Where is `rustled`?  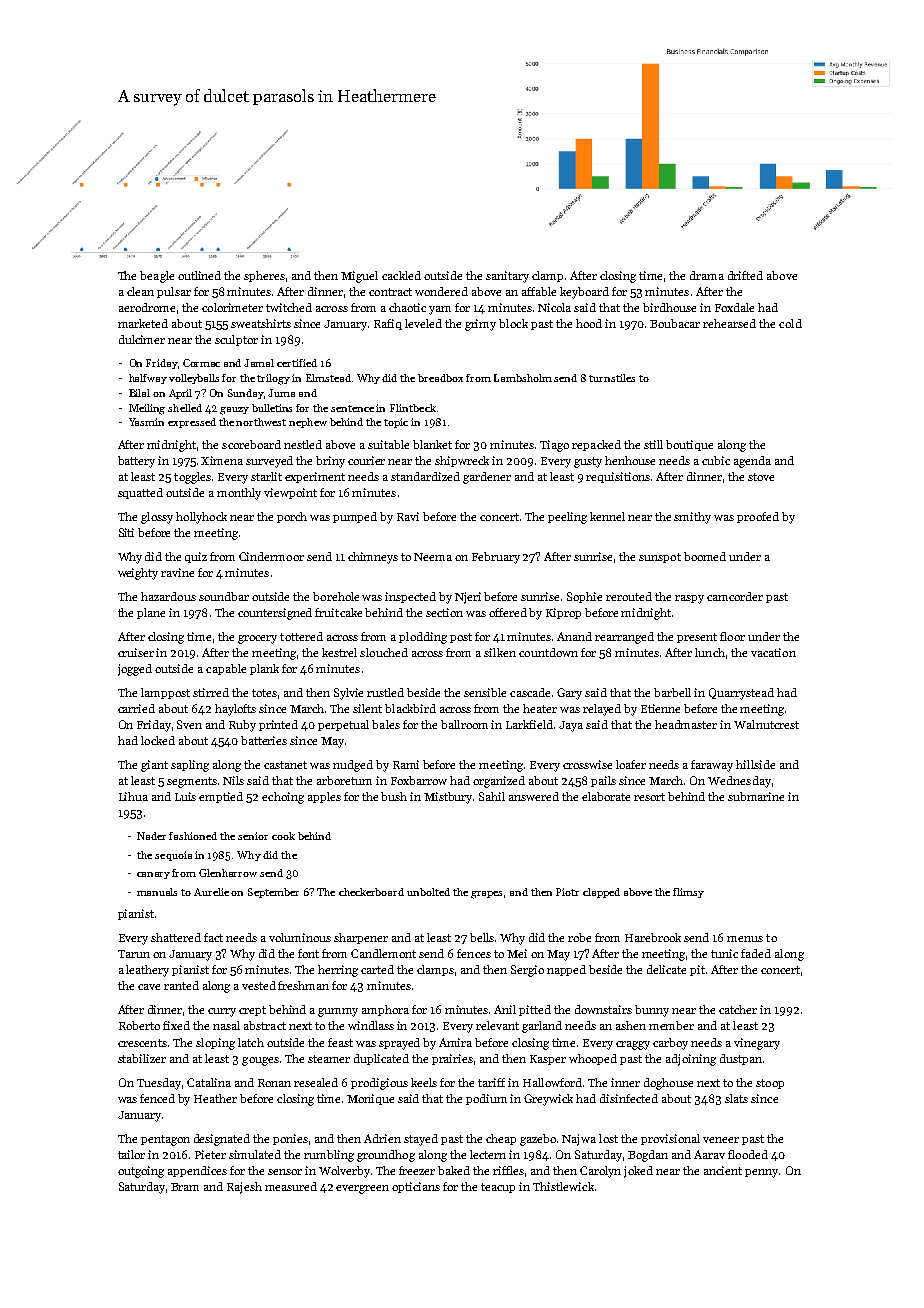
rustled is located at coordinates (385, 692).
